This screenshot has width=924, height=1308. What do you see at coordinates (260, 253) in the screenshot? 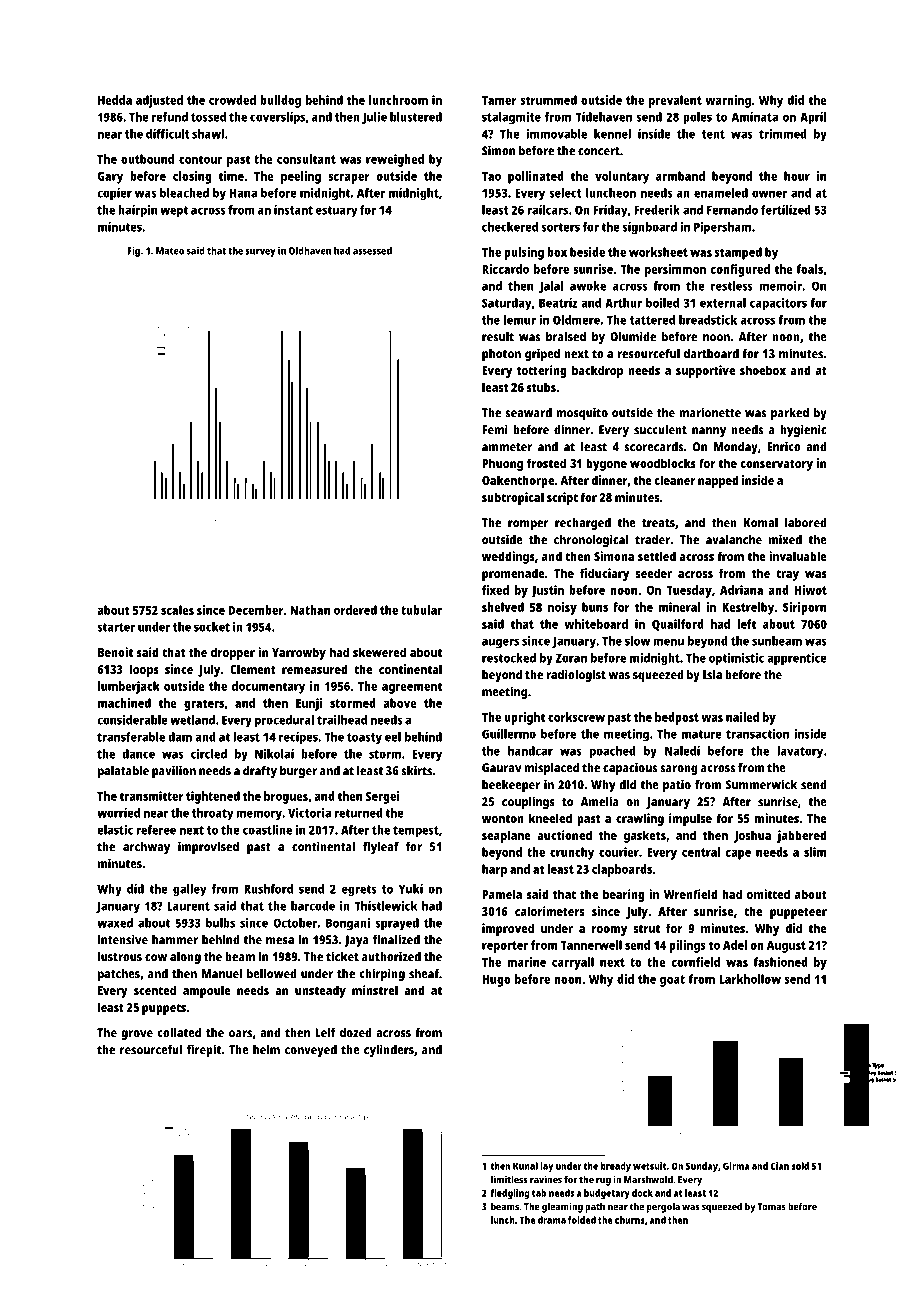
I see `survey` at bounding box center [260, 253].
